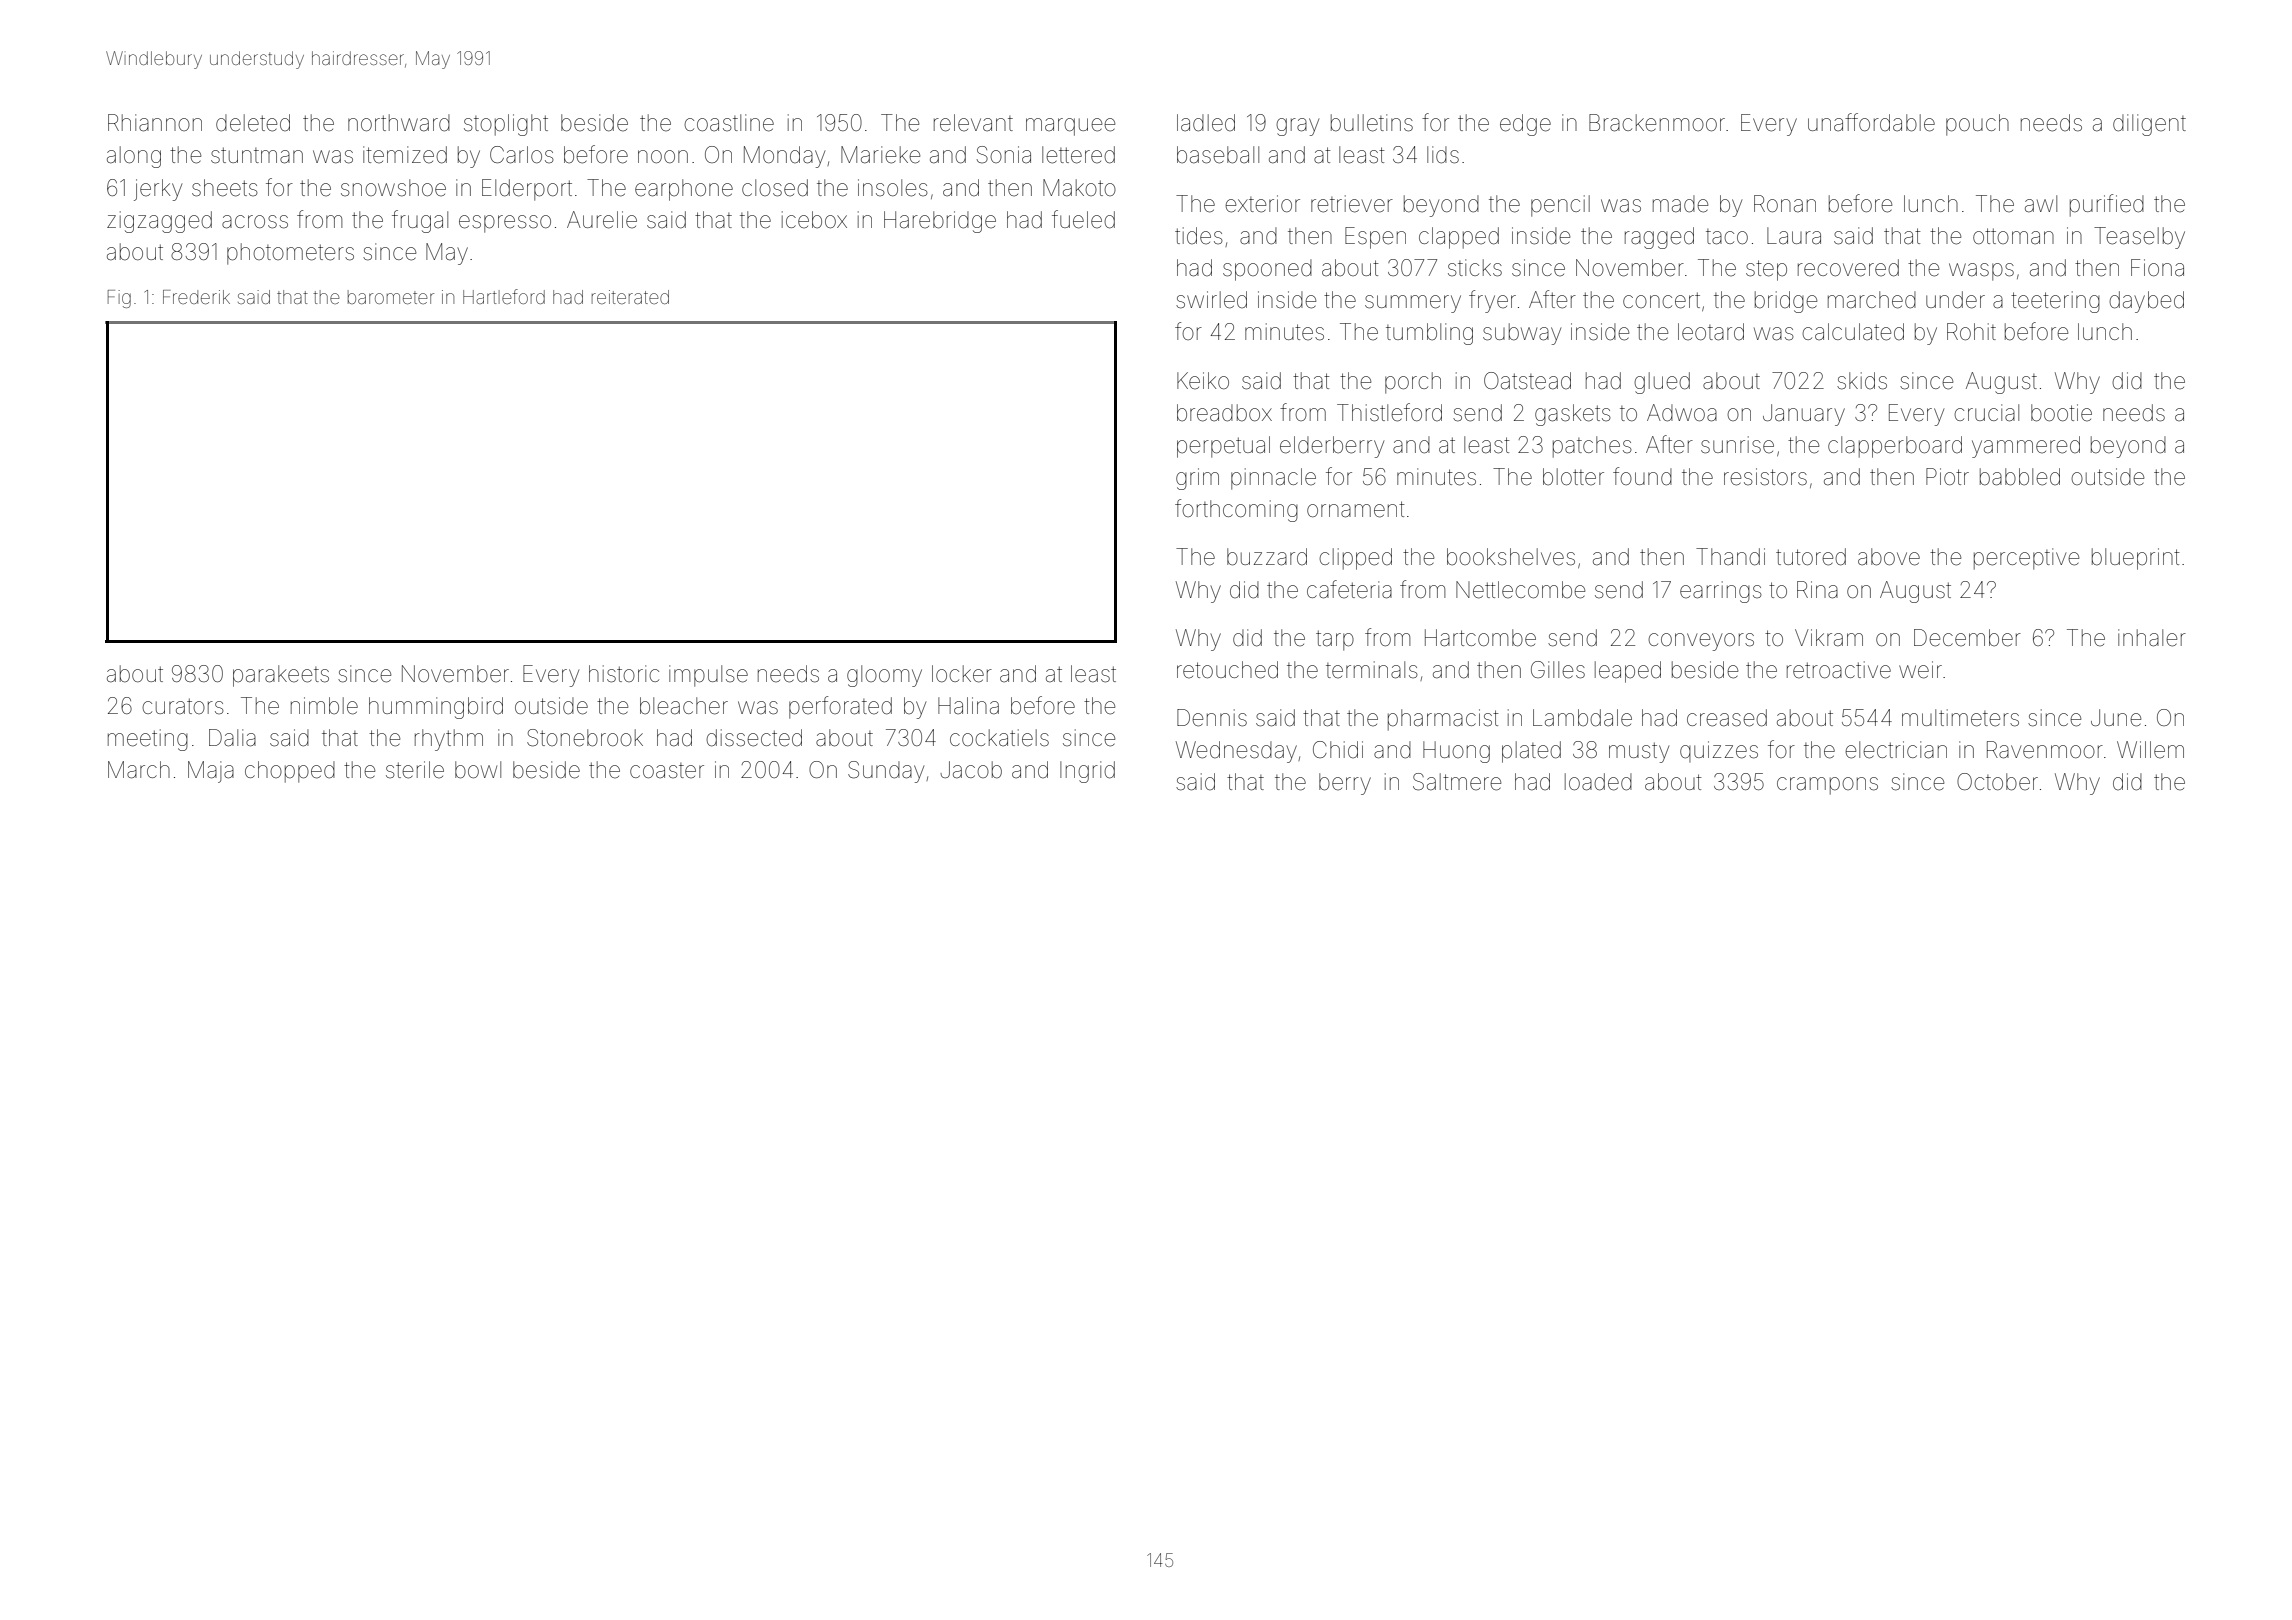 This image has width=2292, height=1620. I want to click on pouch, so click(1977, 125).
